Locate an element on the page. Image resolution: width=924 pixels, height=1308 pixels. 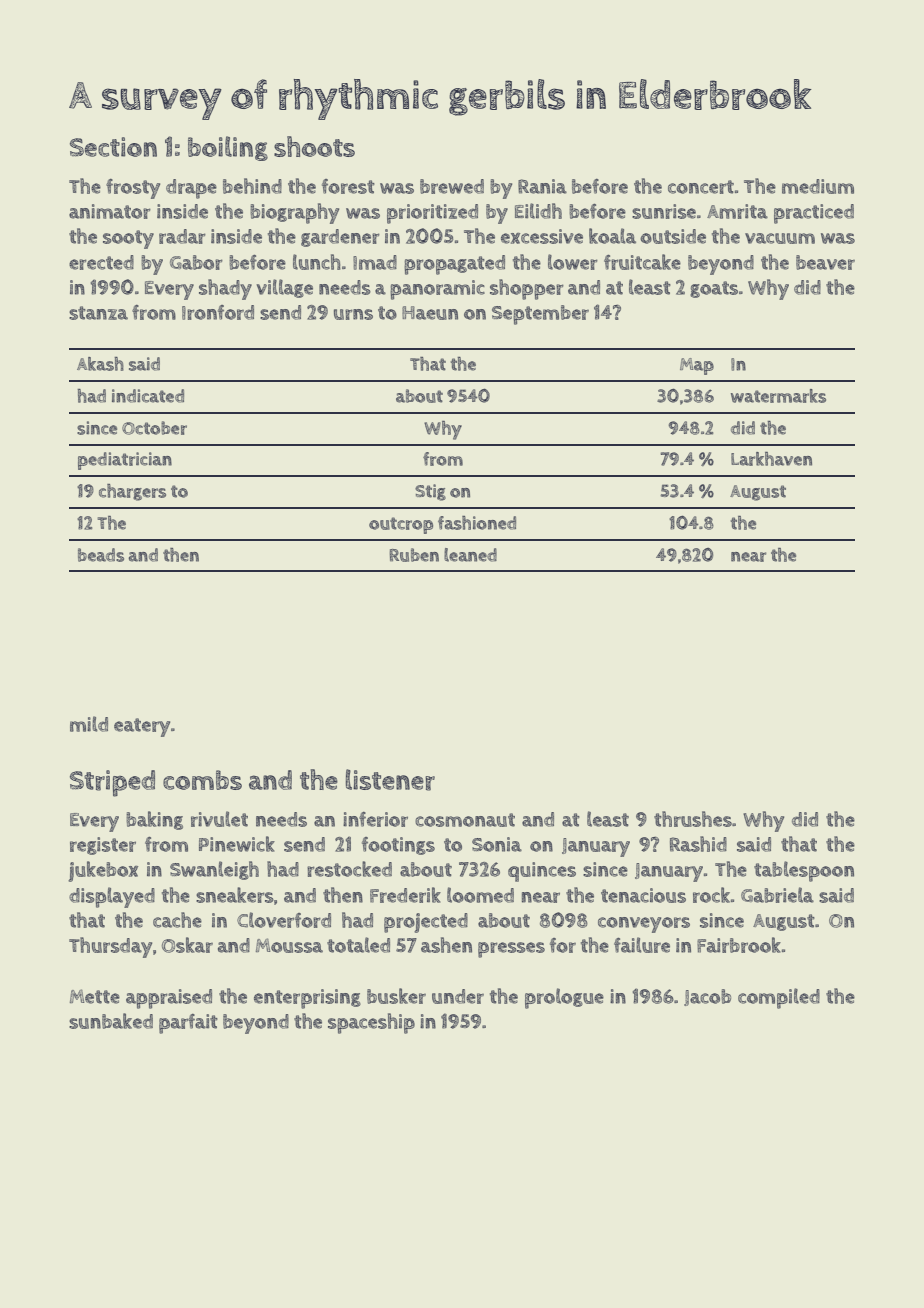
listener is located at coordinates (390, 780).
